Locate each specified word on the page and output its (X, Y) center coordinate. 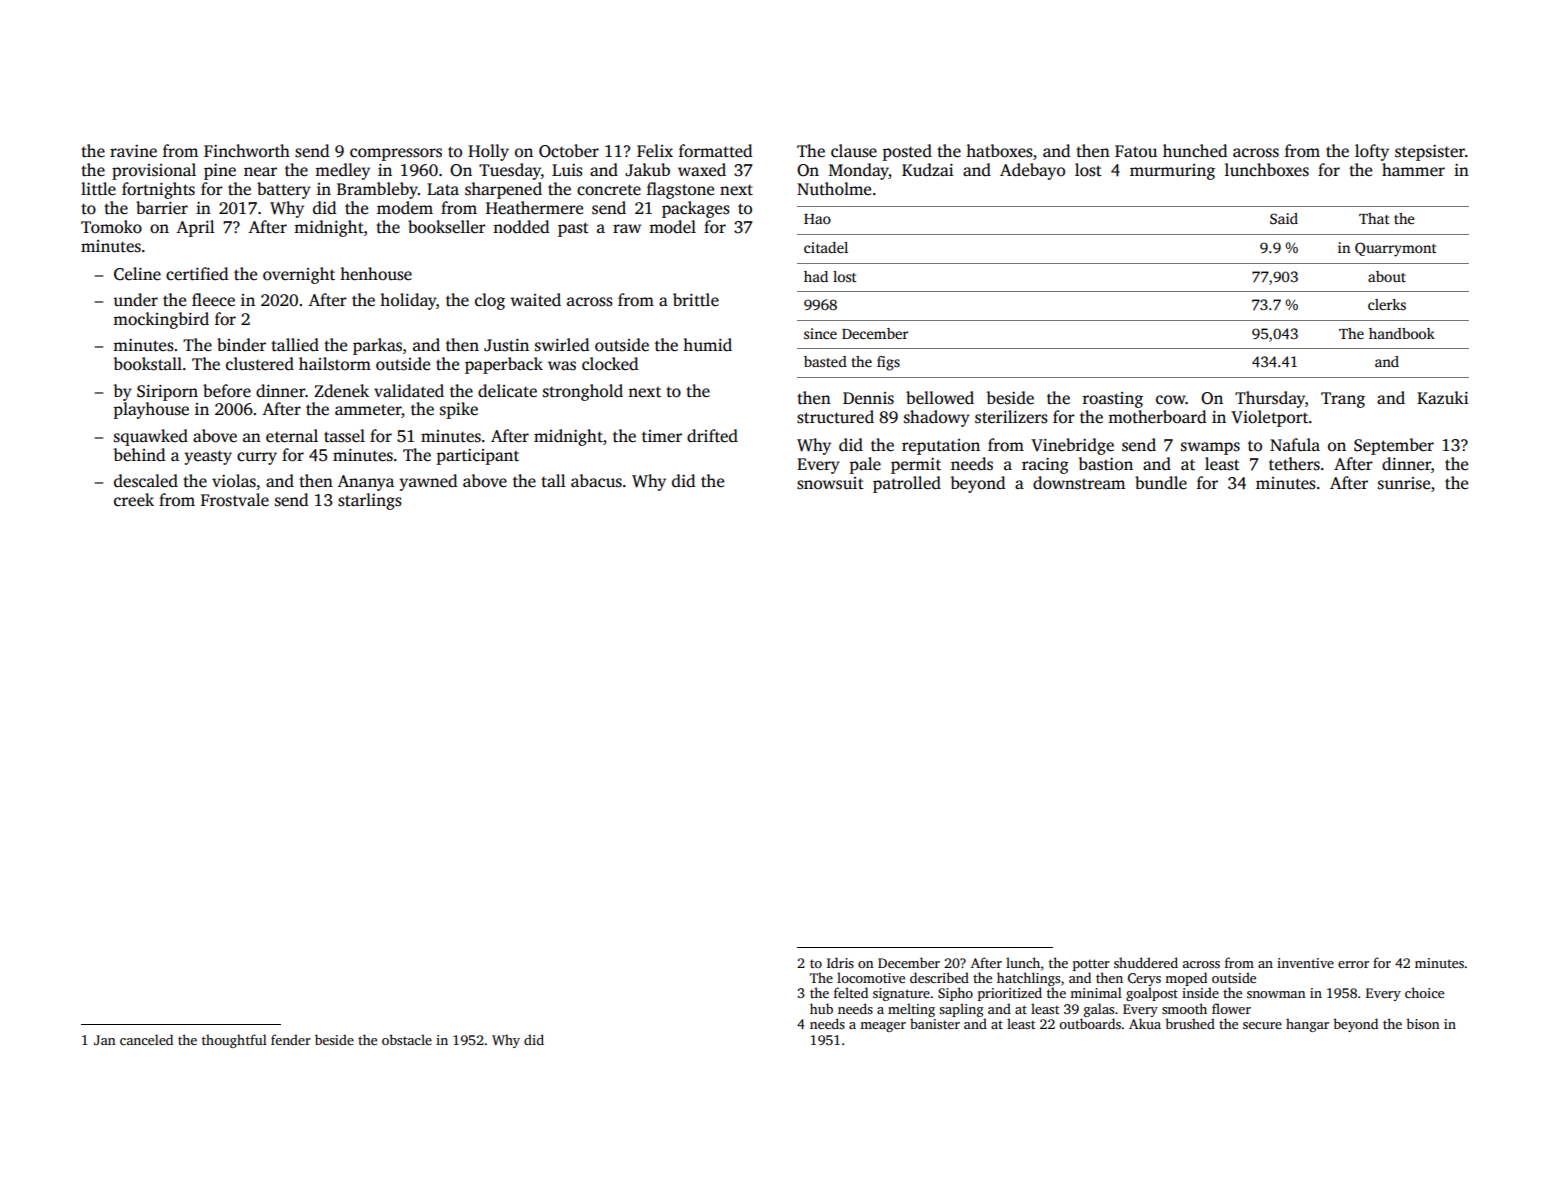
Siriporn (167, 393)
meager (883, 1027)
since (820, 333)
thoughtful (234, 1041)
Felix (655, 151)
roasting (1113, 400)
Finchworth (247, 151)
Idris (840, 962)
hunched (1195, 151)
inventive (1305, 963)
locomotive (871, 977)
